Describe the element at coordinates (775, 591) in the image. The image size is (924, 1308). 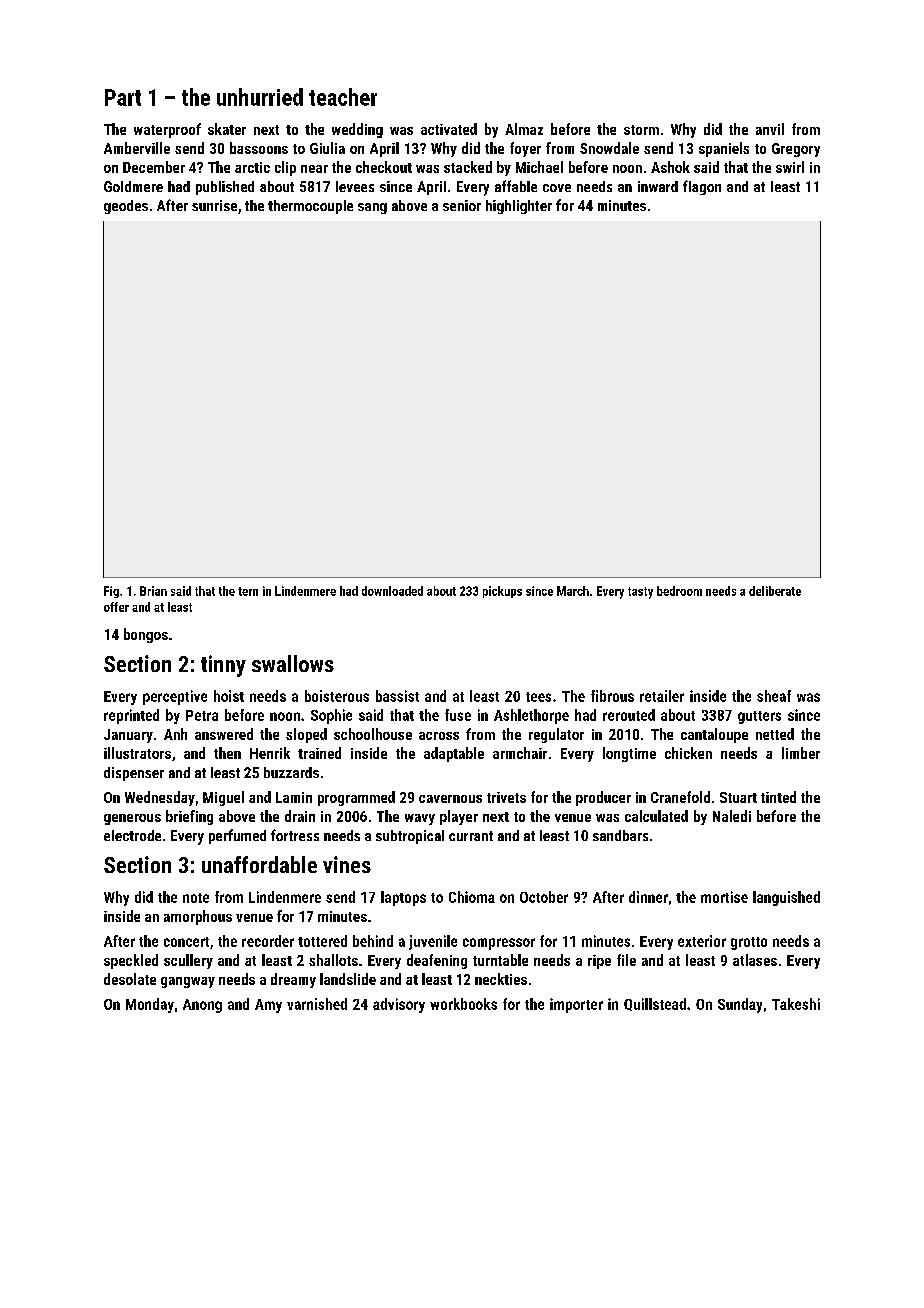
I see `deliberate` at that location.
